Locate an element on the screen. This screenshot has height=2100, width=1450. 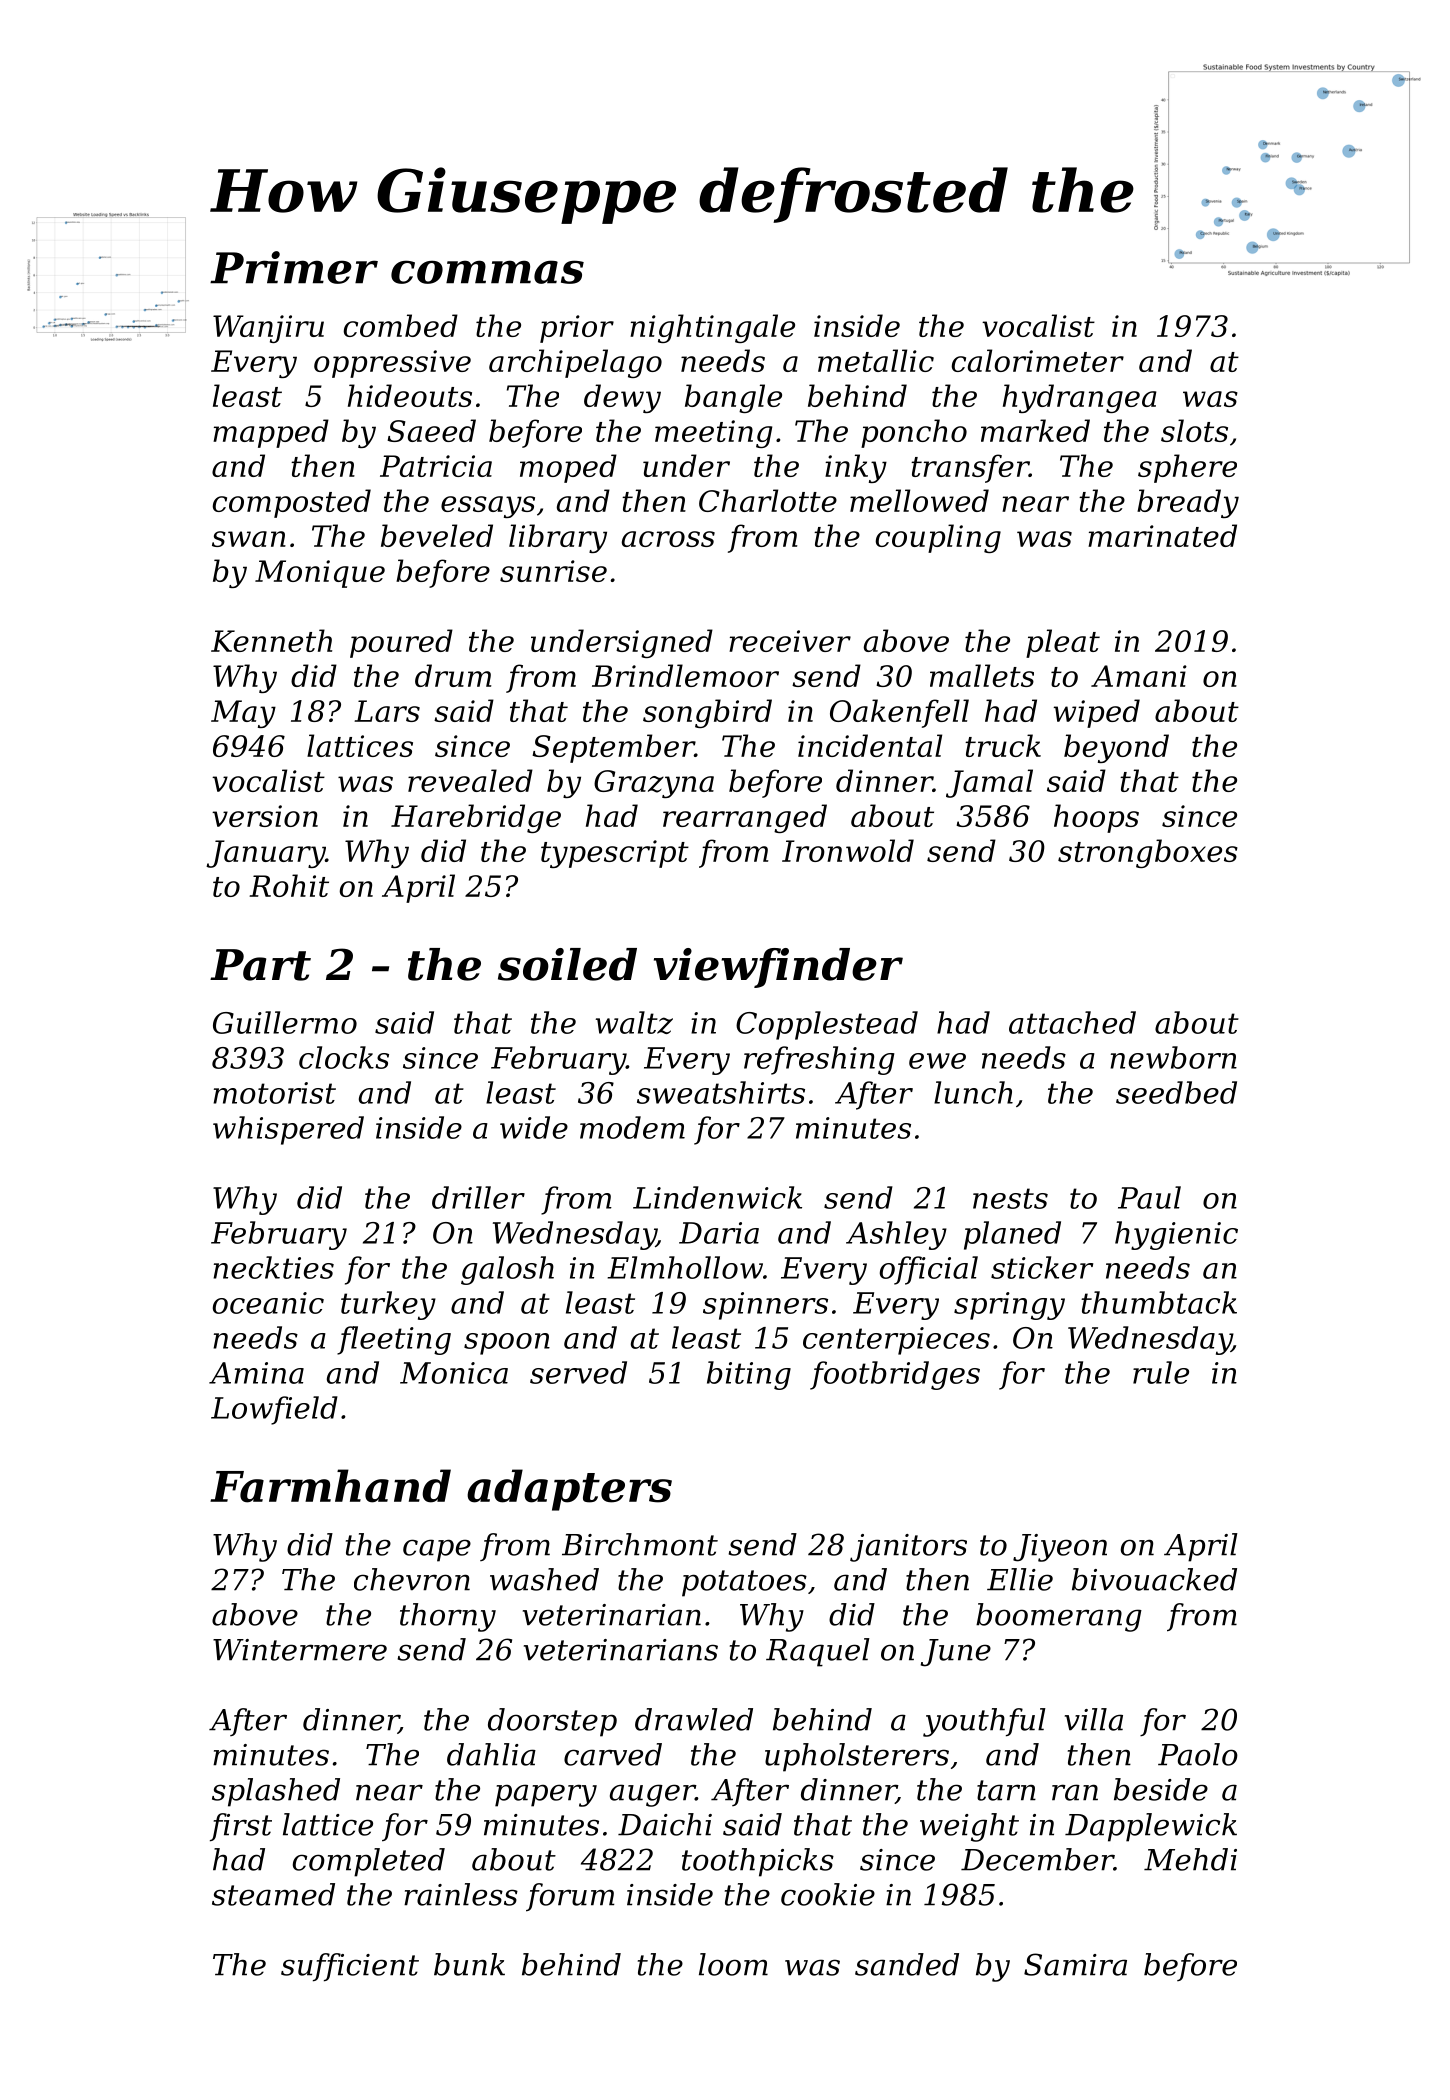
hydrangea is located at coordinates (1080, 398).
